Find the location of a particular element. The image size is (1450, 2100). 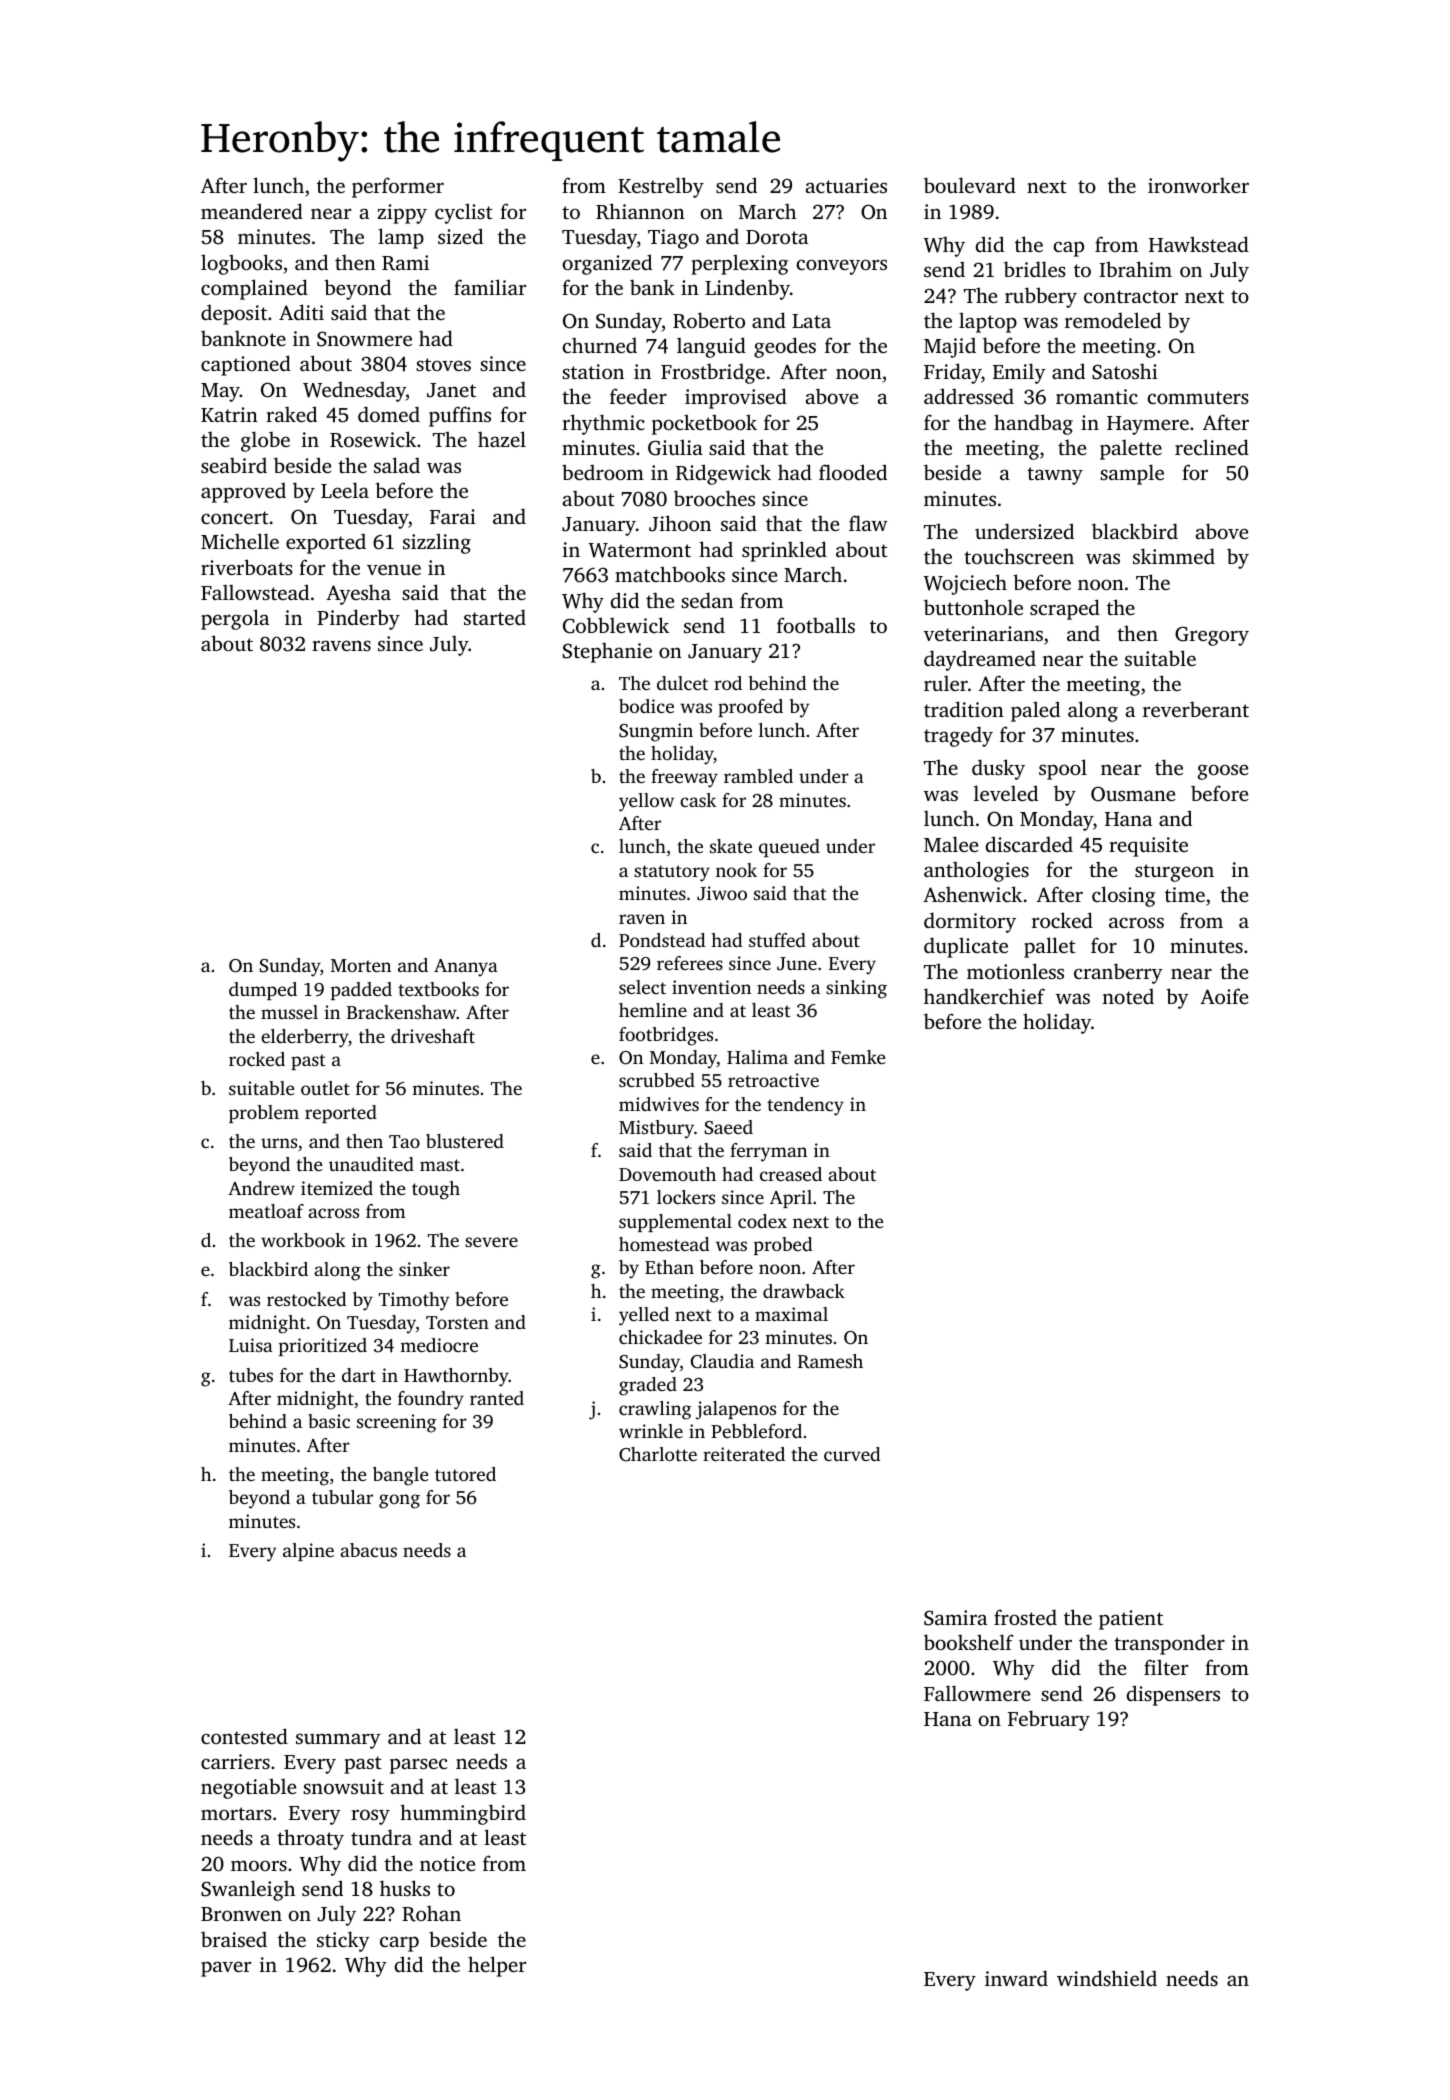

dispensers is located at coordinates (1173, 1695).
